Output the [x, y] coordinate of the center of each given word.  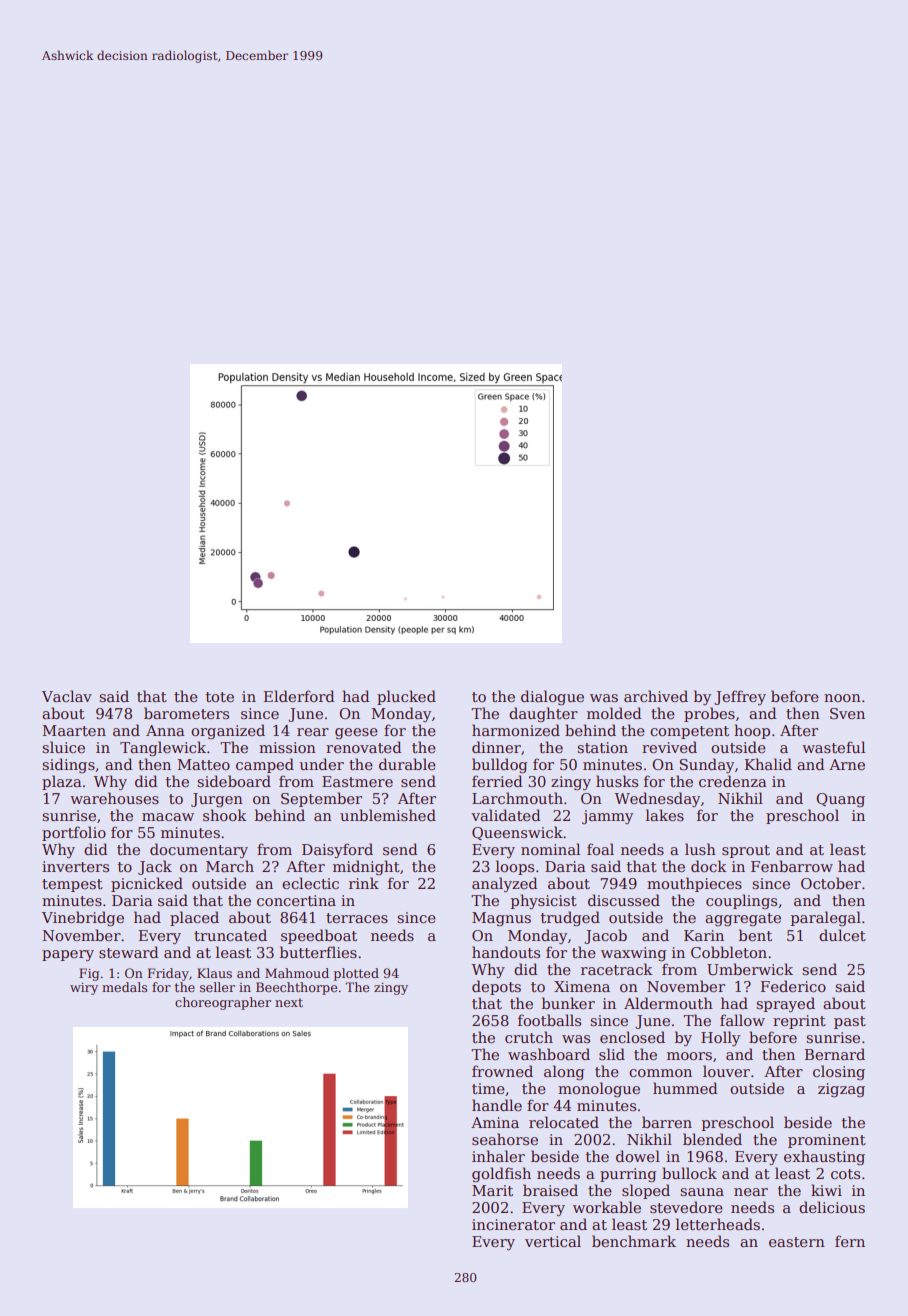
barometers [186, 713]
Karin [704, 935]
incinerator [513, 1224]
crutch [529, 1037]
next [289, 1002]
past [850, 1022]
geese [356, 733]
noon [842, 698]
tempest [72, 885]
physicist [543, 901]
